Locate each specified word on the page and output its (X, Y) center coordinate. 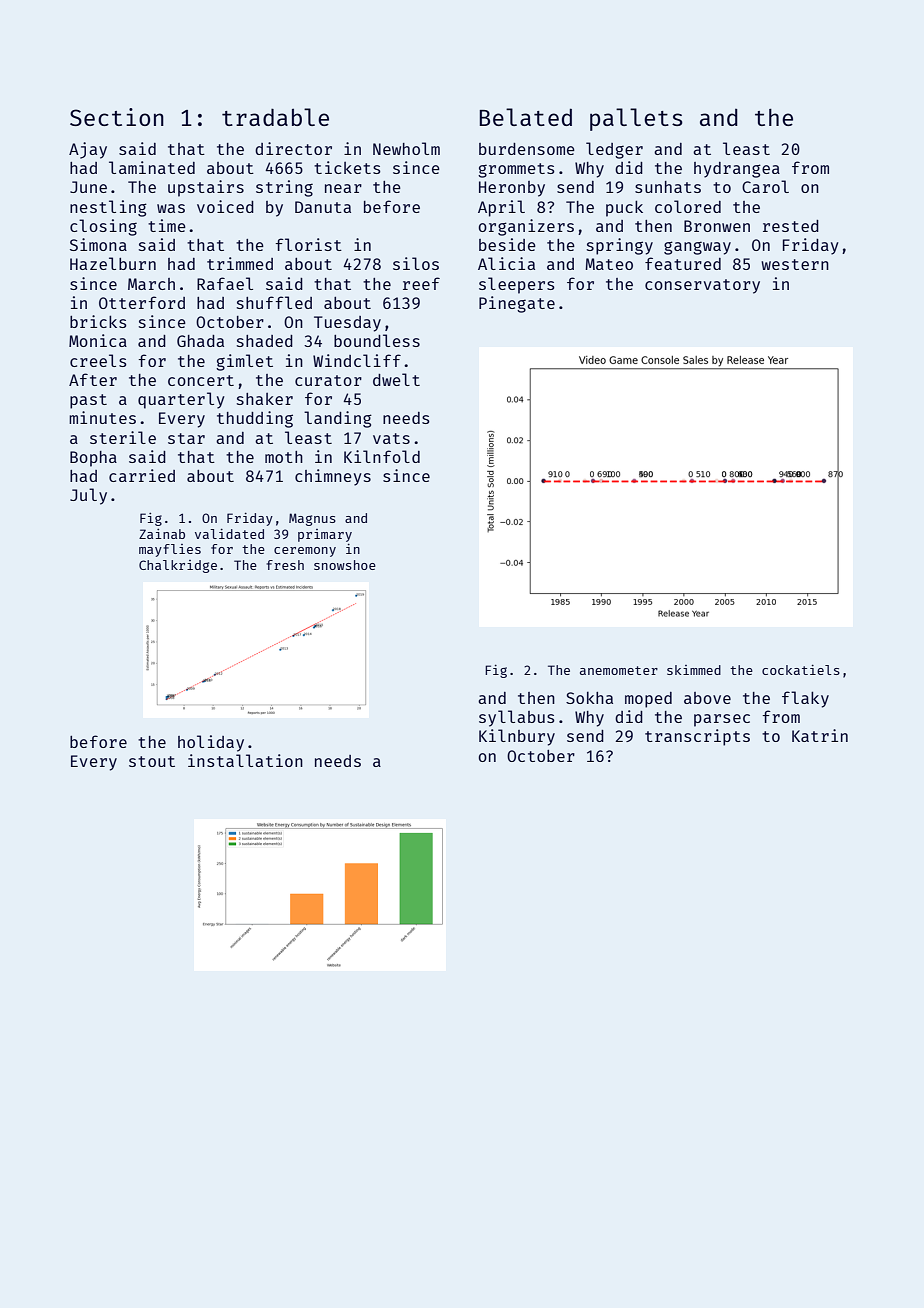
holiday (211, 743)
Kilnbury (517, 737)
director (293, 148)
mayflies (170, 550)
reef (421, 283)
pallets (636, 119)
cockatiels (801, 670)
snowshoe (345, 565)
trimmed (240, 263)
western (795, 264)
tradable (275, 117)
